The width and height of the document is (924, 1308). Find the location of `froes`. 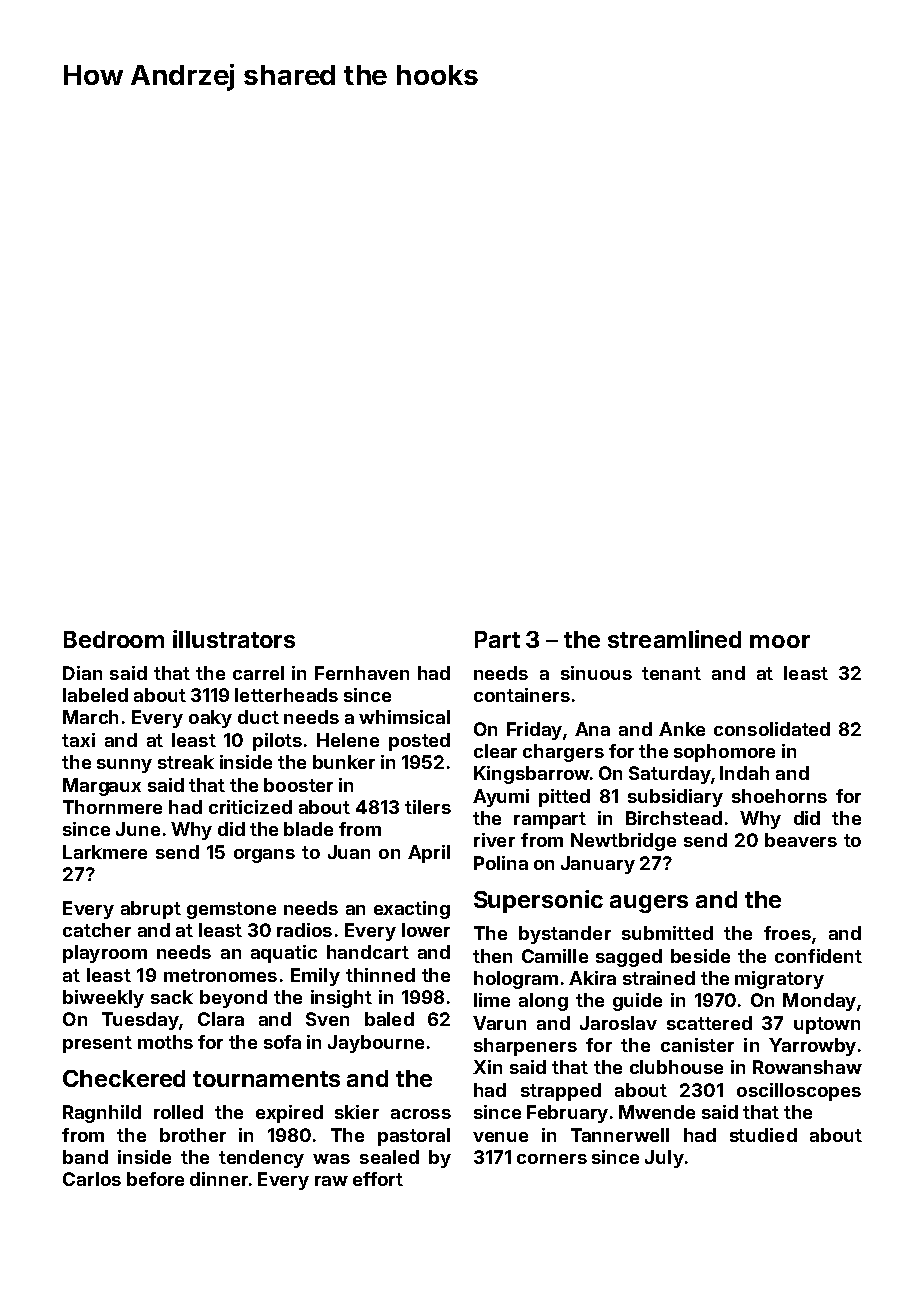

froes is located at coordinates (787, 933).
